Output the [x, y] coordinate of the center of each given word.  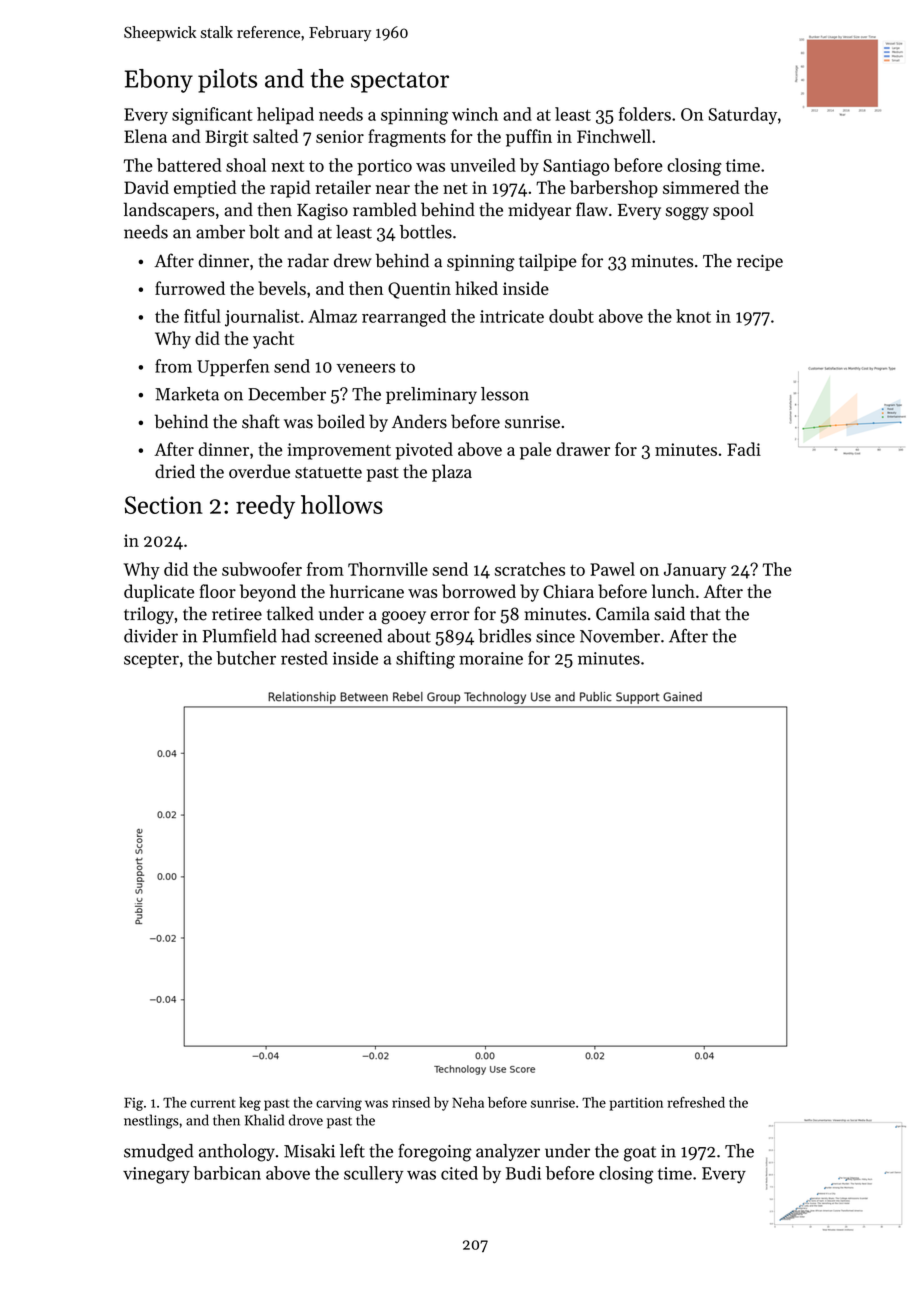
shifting [425, 660]
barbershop [614, 189]
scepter [151, 660]
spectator [400, 82]
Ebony [159, 81]
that [705, 613]
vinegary [156, 1175]
